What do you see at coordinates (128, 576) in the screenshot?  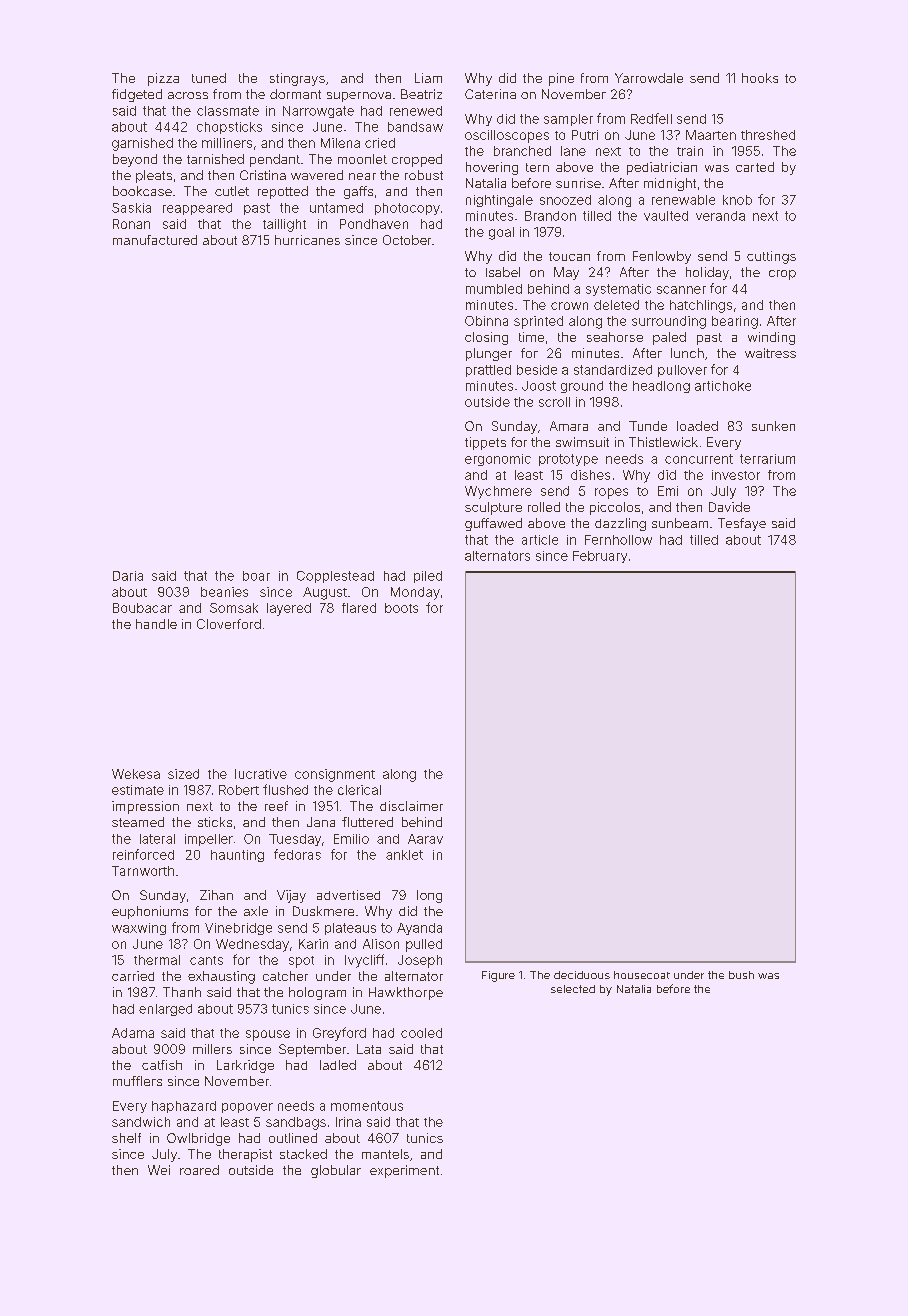 I see `Daria` at bounding box center [128, 576].
